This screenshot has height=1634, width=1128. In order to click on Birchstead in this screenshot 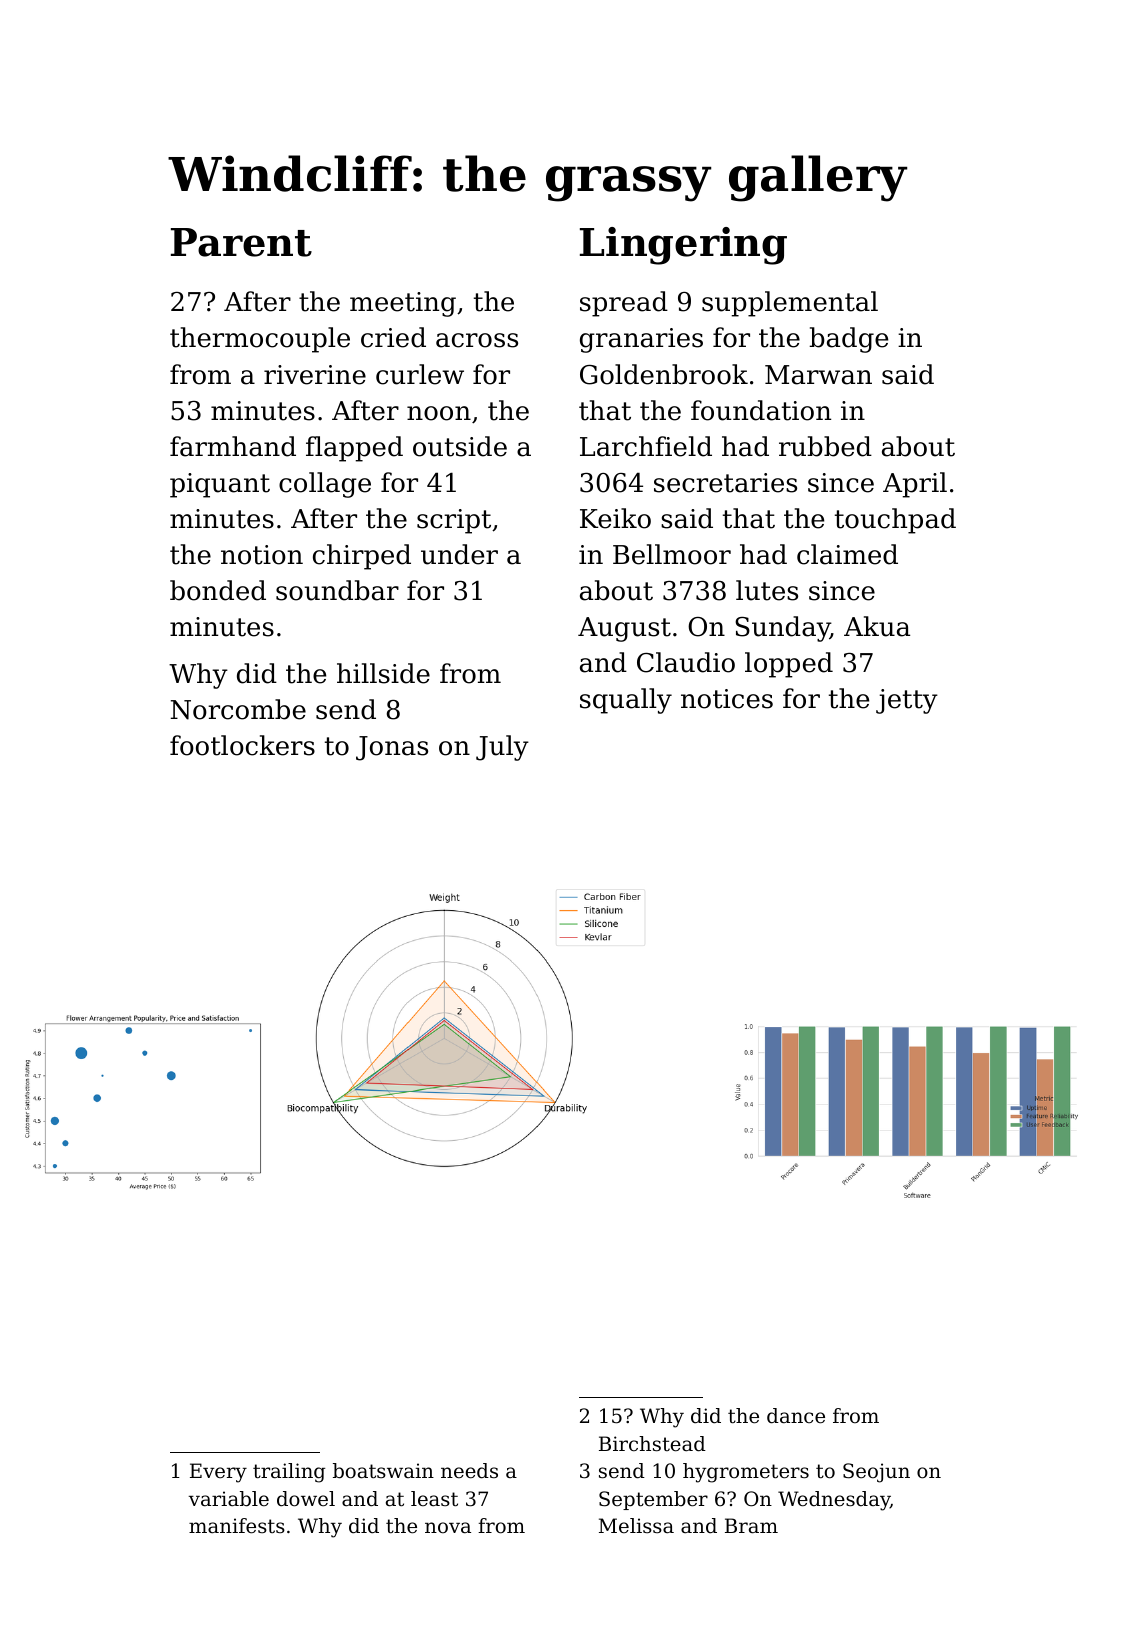, I will do `click(652, 1444)`.
